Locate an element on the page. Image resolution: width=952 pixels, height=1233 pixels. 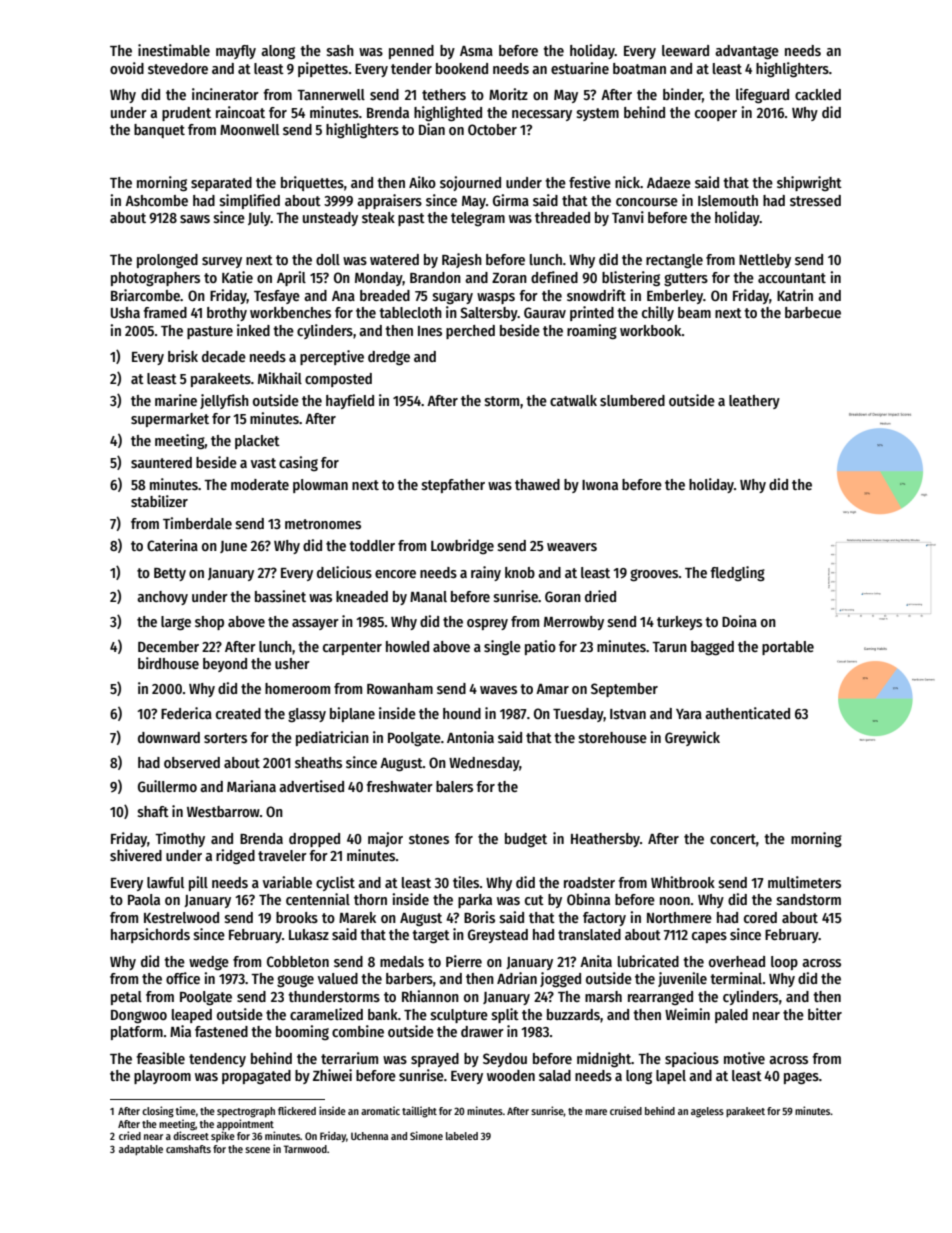
ageless is located at coordinates (707, 1112).
